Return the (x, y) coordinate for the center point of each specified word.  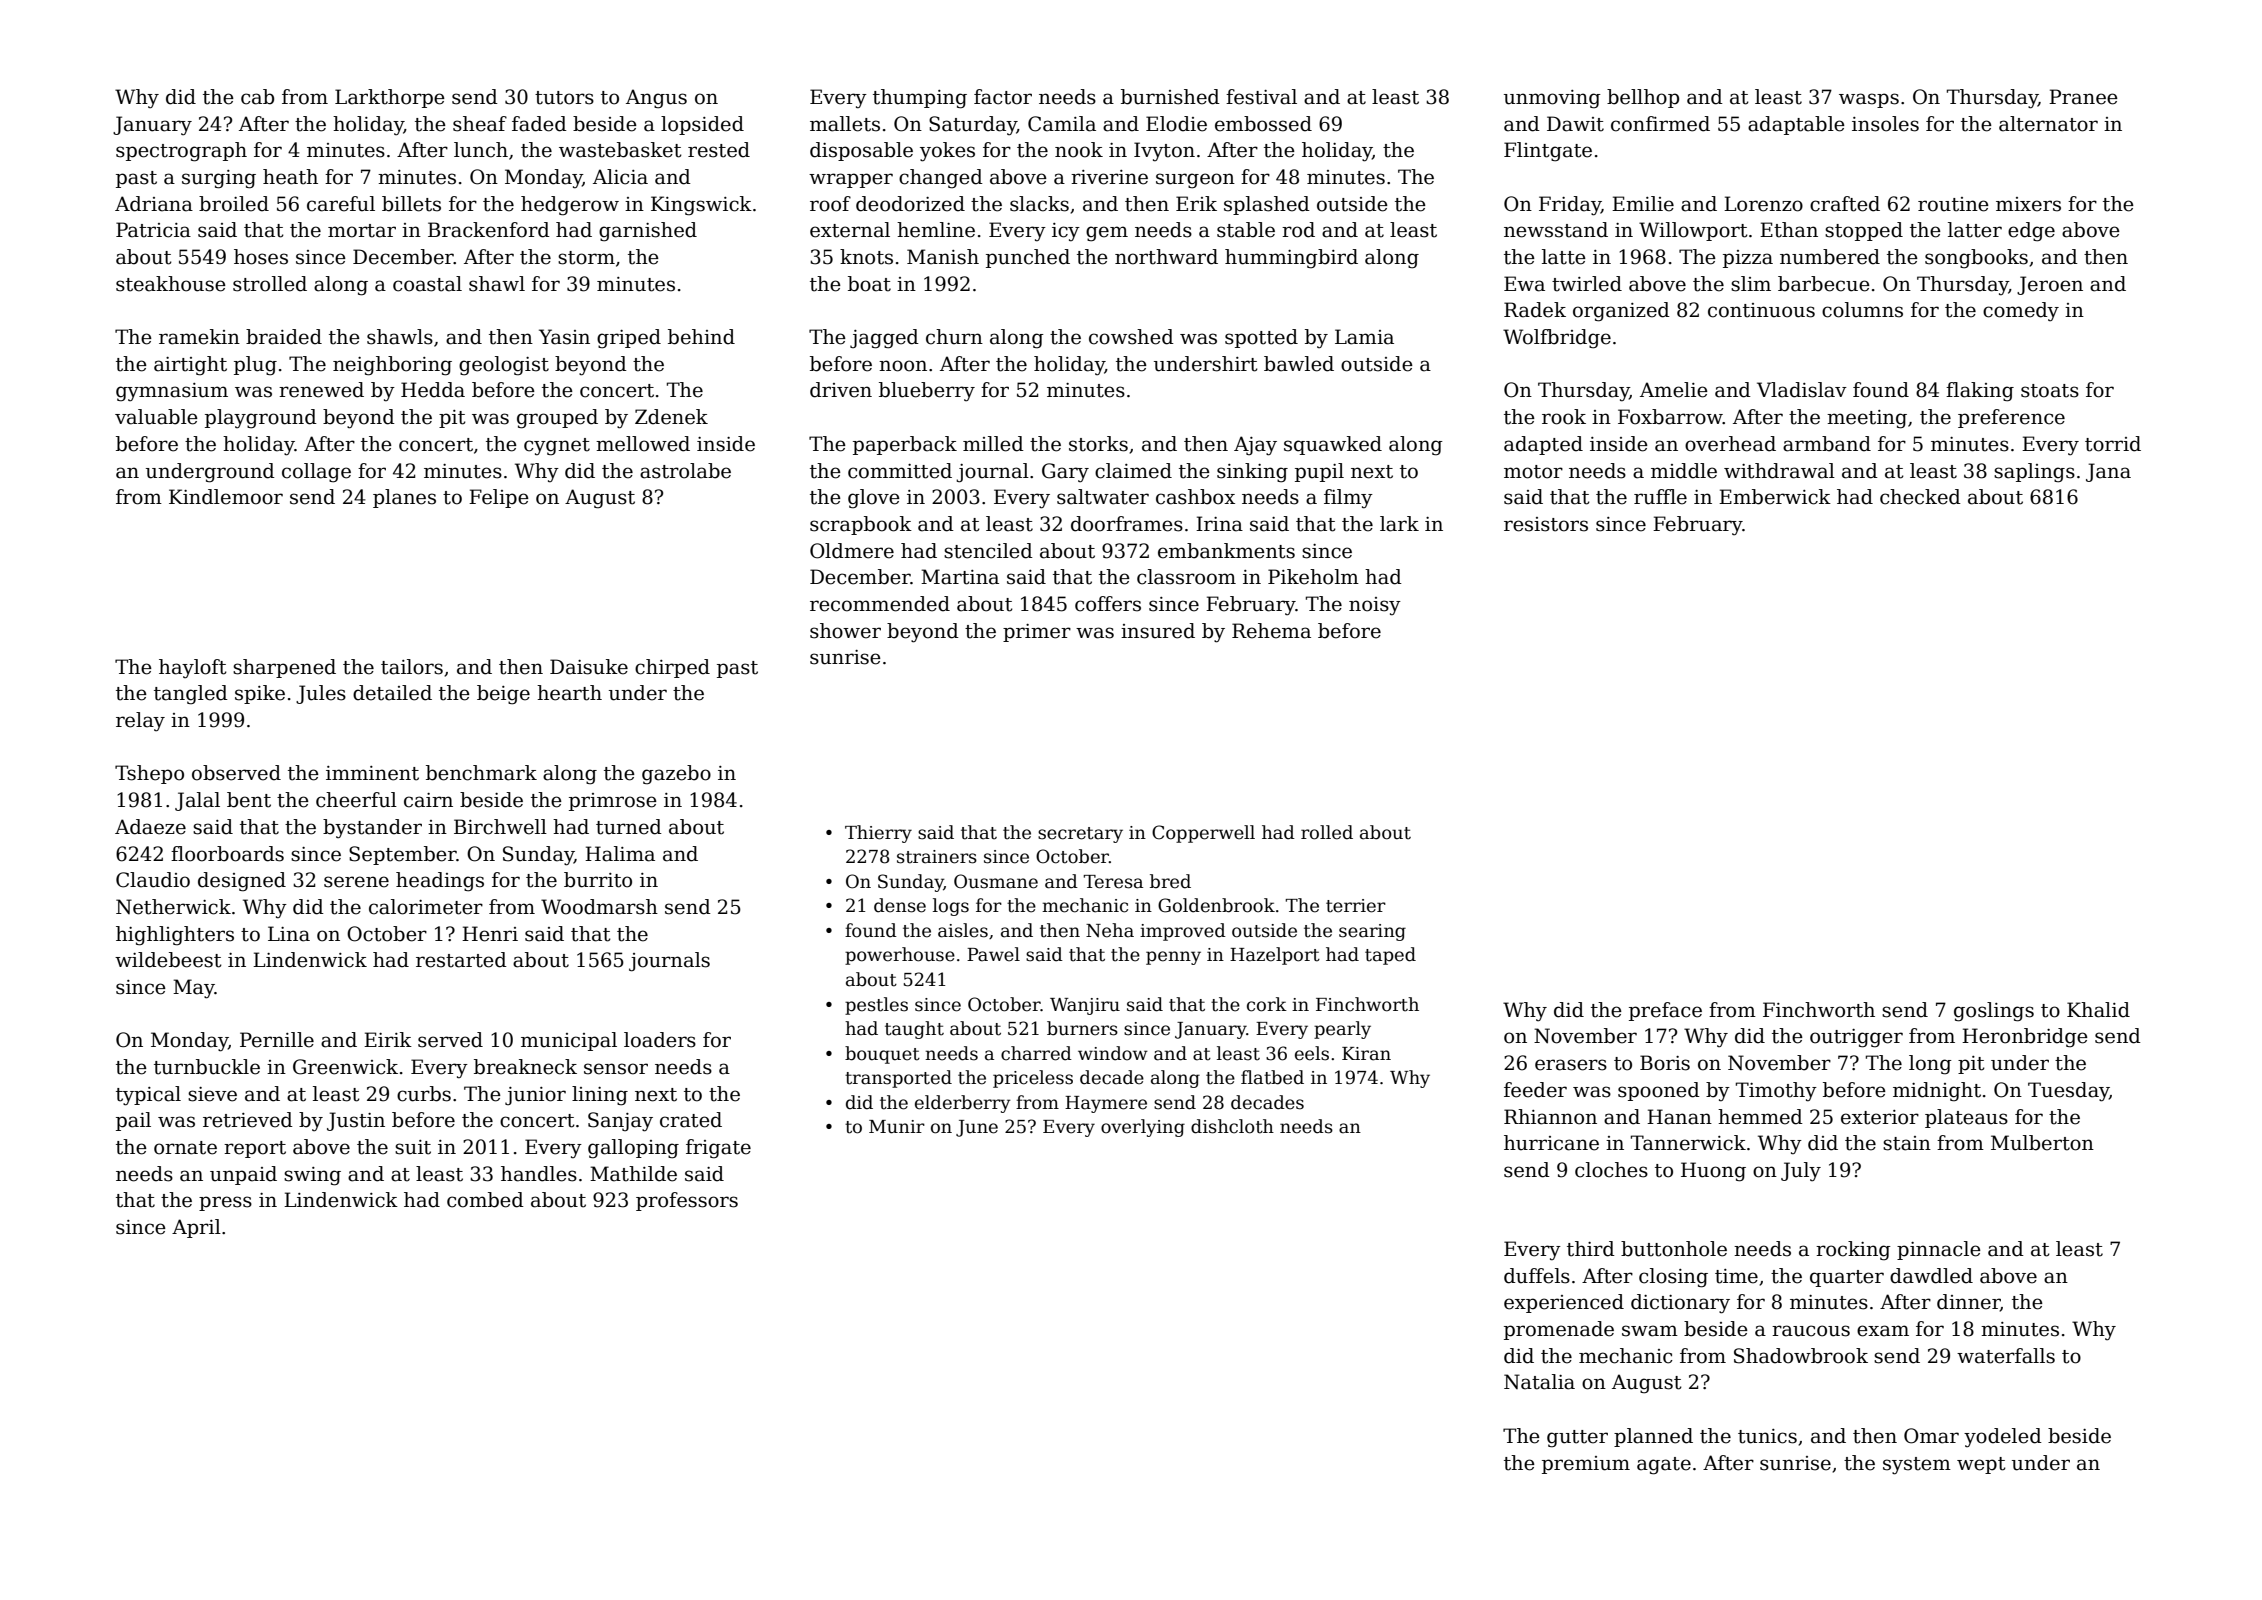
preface (1665, 1011)
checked (1920, 497)
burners (1082, 1028)
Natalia (1539, 1382)
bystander (372, 829)
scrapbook (861, 525)
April (196, 1228)
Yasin (564, 337)
